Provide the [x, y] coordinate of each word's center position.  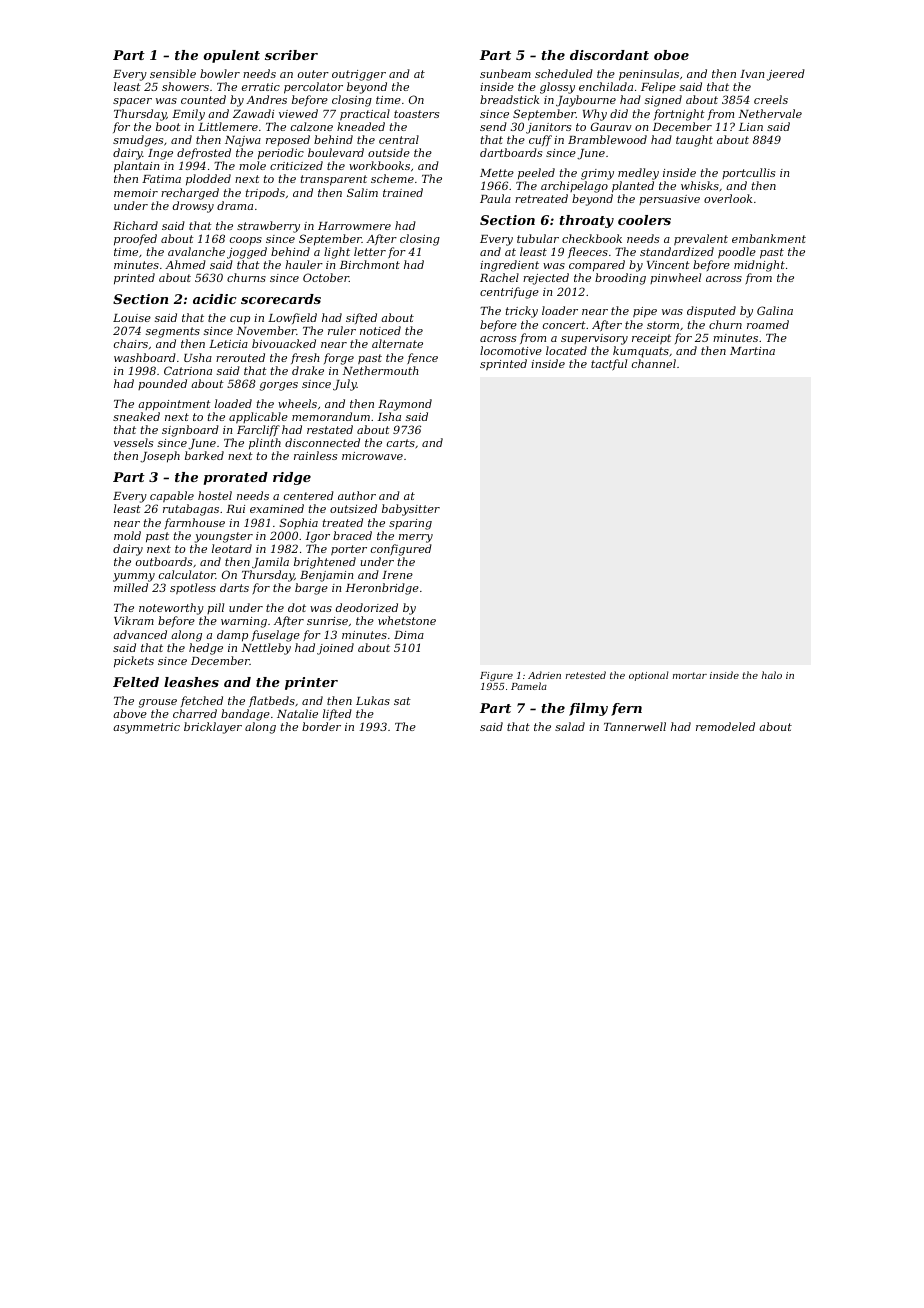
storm [663, 325]
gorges [279, 386]
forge [339, 359]
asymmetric [146, 728]
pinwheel [675, 278]
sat [402, 701]
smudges [138, 141]
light [337, 253]
